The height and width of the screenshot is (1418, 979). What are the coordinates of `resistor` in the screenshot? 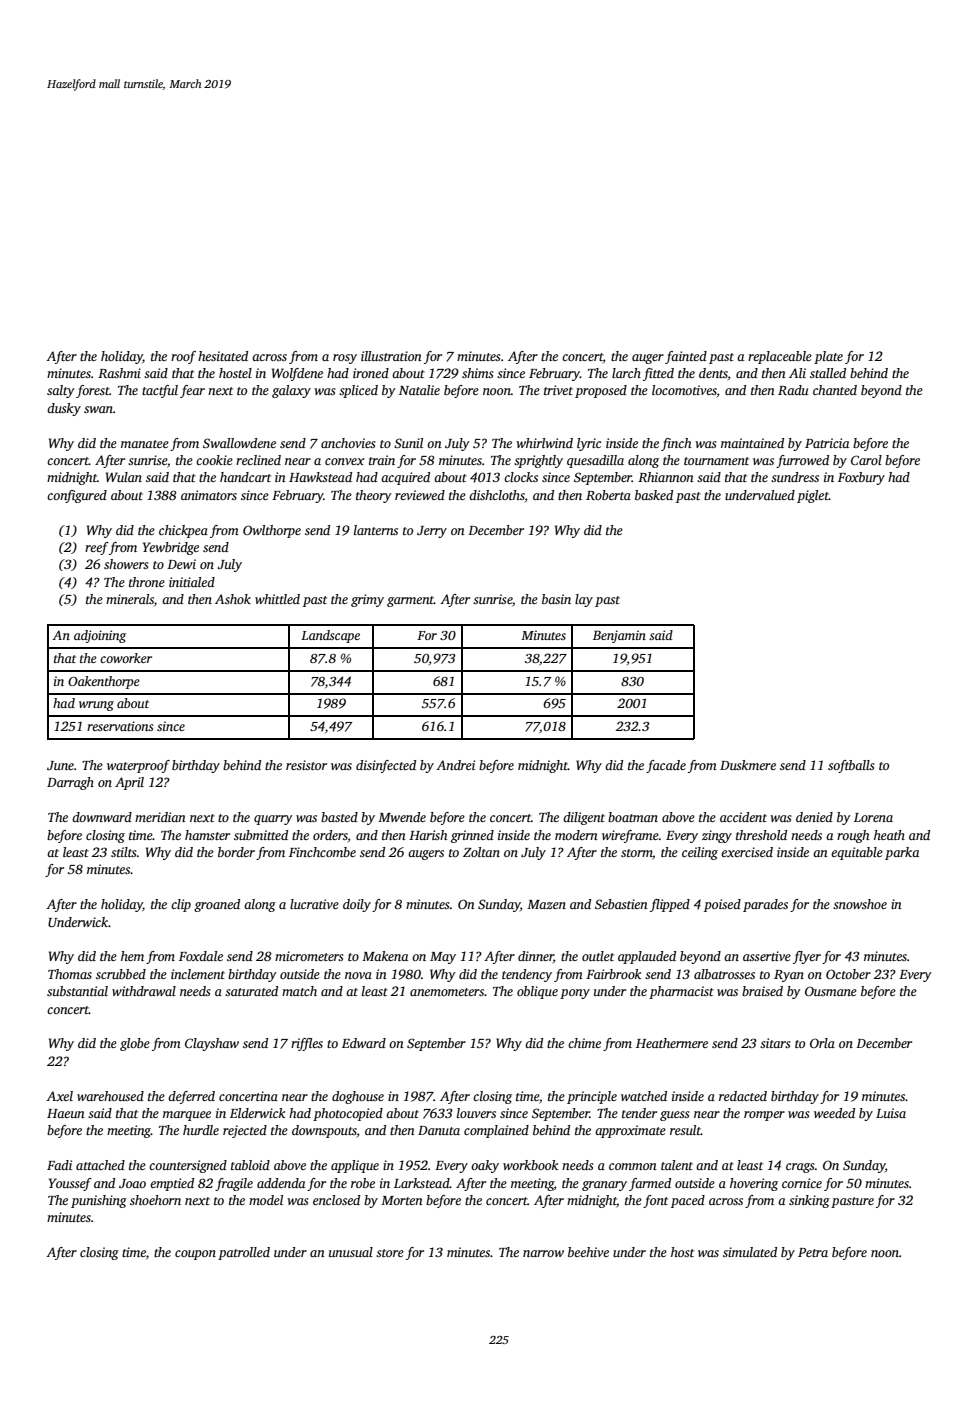 It's located at (306, 765).
